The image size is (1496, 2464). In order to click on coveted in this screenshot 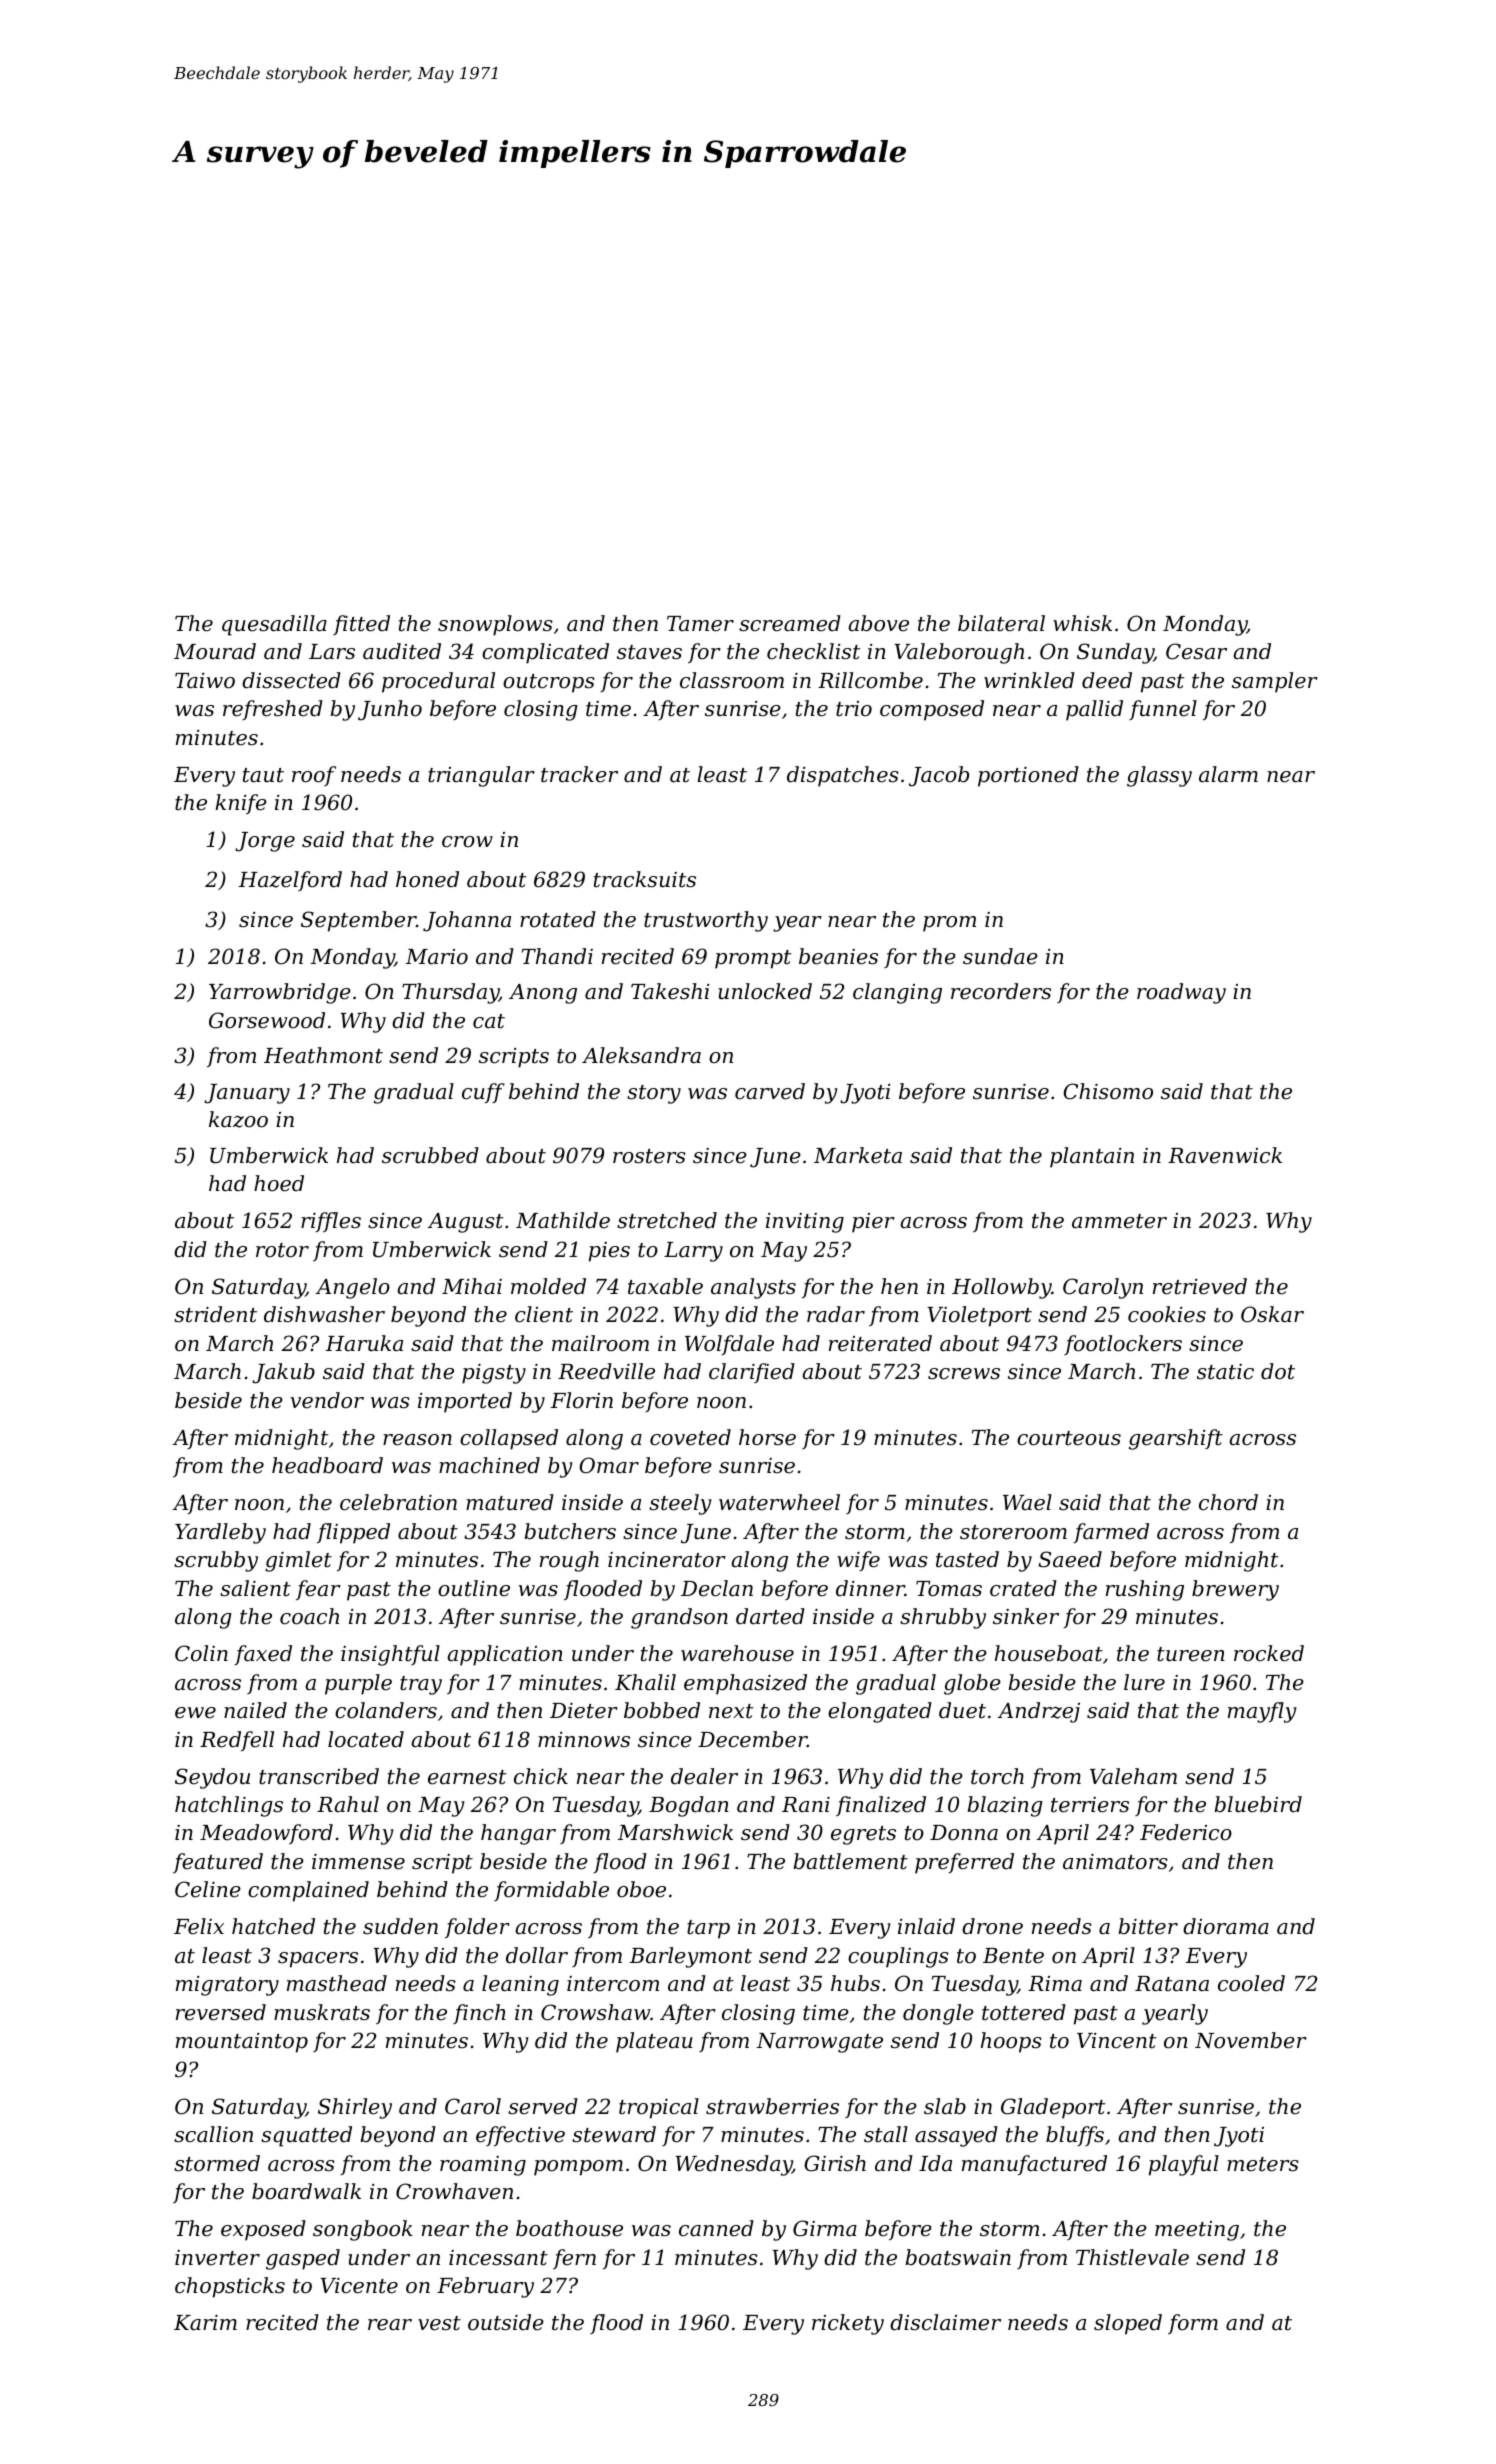, I will do `click(690, 1437)`.
